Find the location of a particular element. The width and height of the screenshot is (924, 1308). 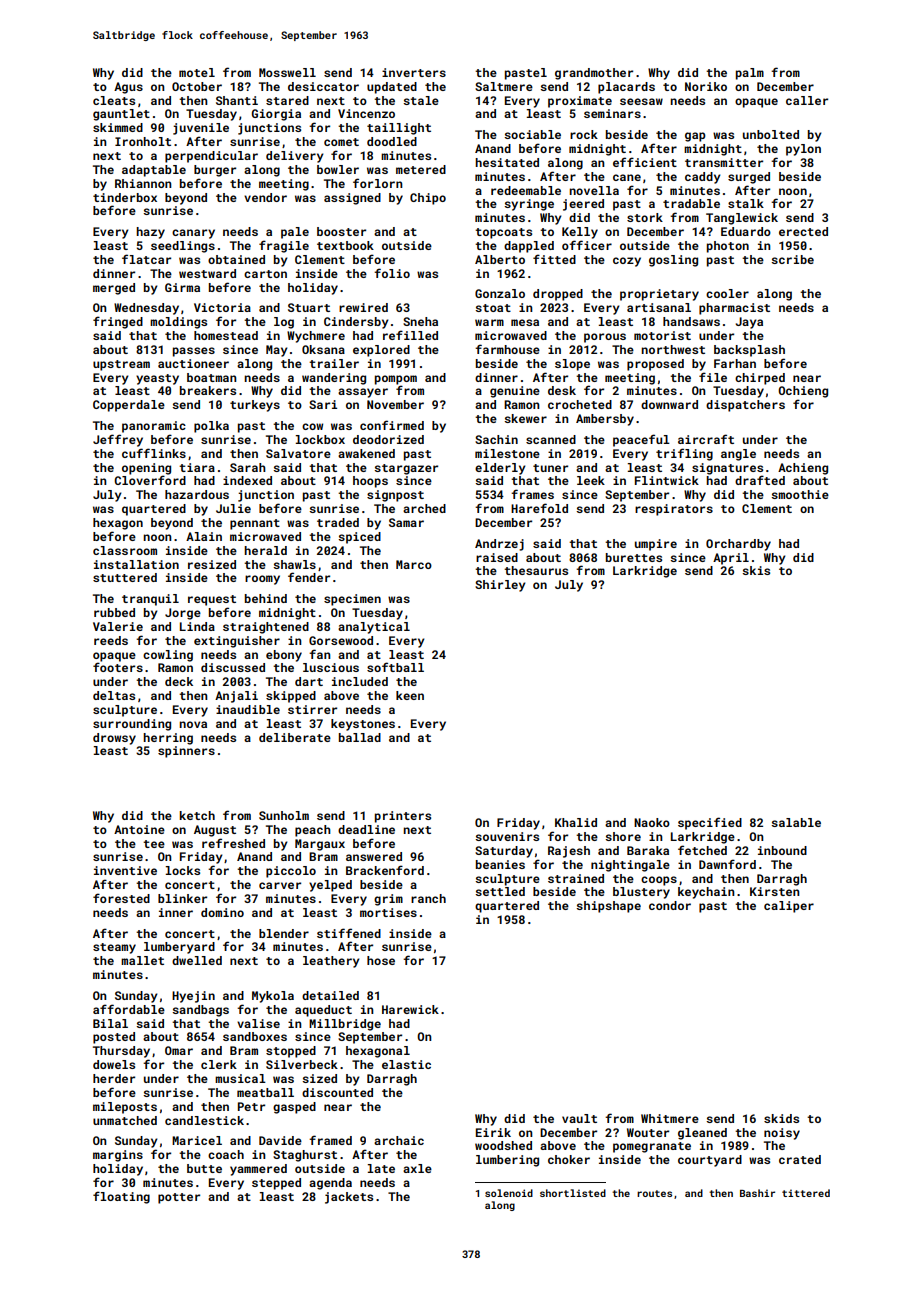

Mosswell is located at coordinates (287, 72).
